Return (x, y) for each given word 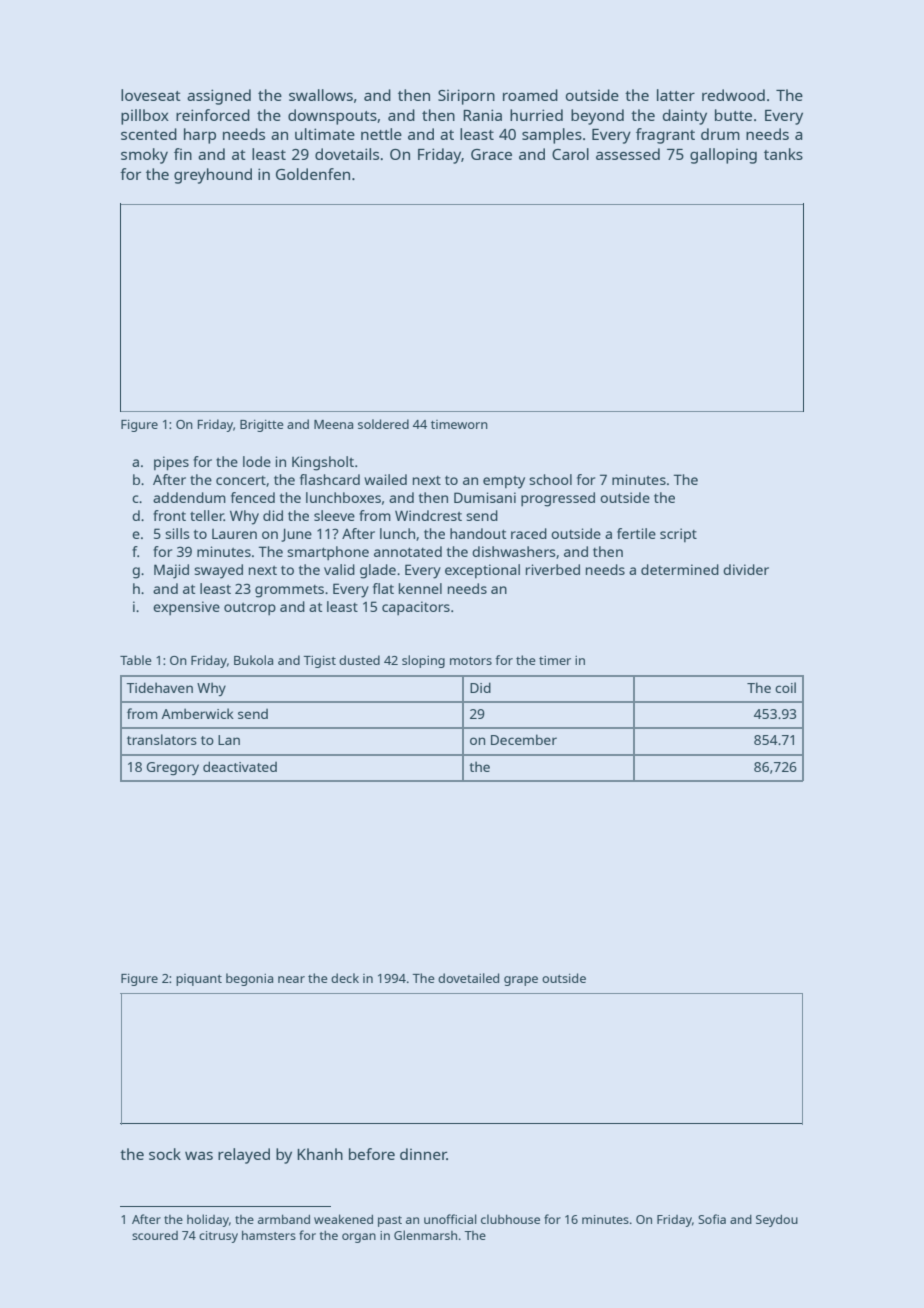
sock (165, 1154)
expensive (186, 608)
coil (785, 687)
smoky (144, 156)
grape (521, 981)
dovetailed (468, 978)
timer (555, 660)
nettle (381, 134)
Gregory (173, 768)
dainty (685, 117)
